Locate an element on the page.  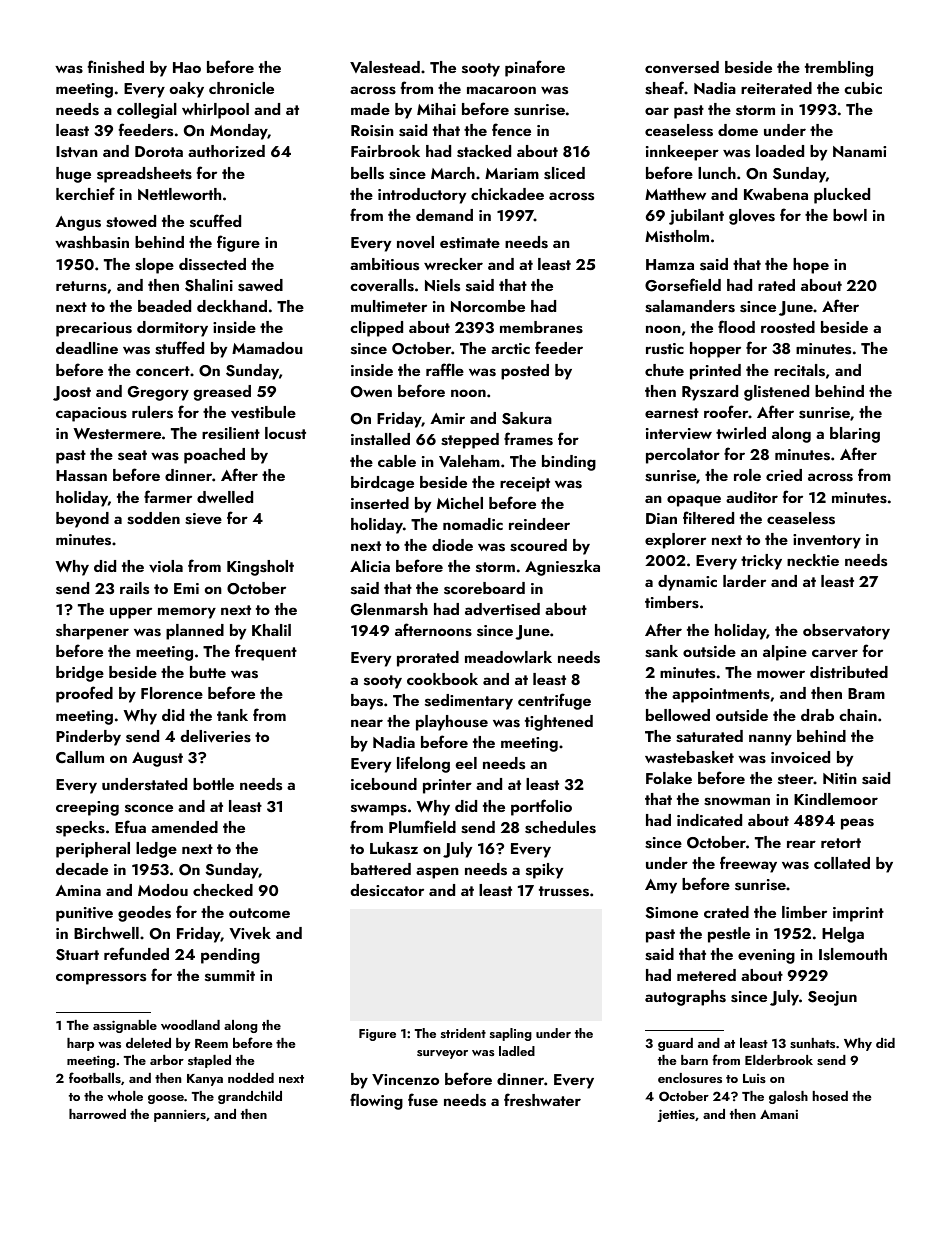
Mistholm is located at coordinates (677, 236).
